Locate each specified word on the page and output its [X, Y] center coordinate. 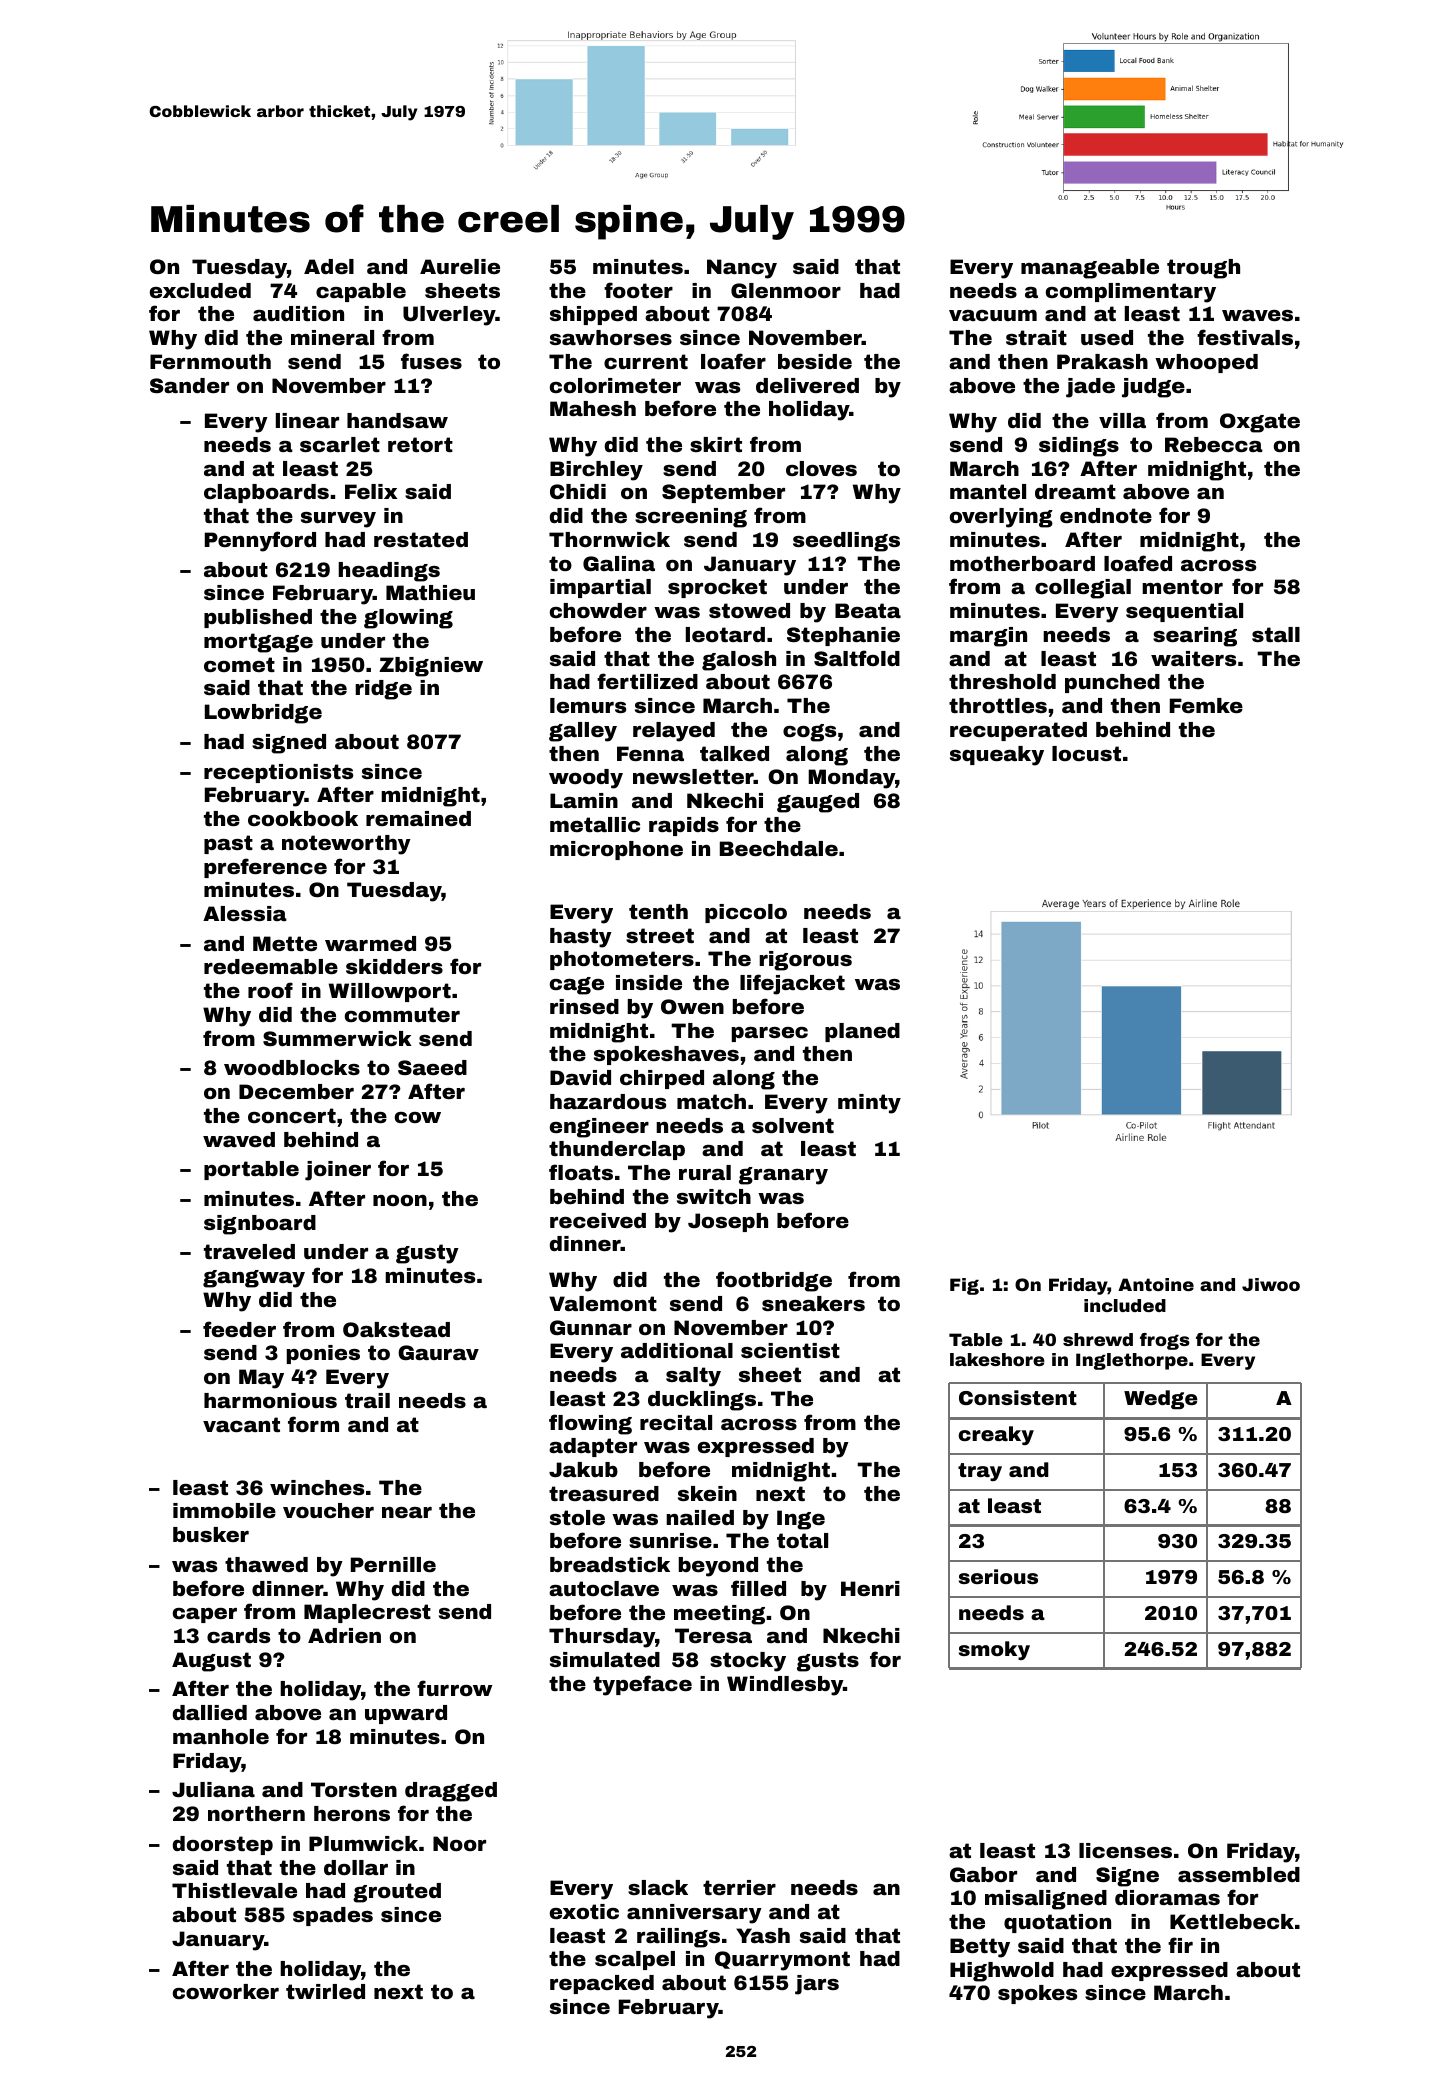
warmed [370, 943]
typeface [642, 1685]
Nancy [742, 269]
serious [998, 1576]
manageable [1090, 269]
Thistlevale [234, 1890]
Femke [1206, 705]
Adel [329, 266]
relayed [674, 732]
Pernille [393, 1564]
